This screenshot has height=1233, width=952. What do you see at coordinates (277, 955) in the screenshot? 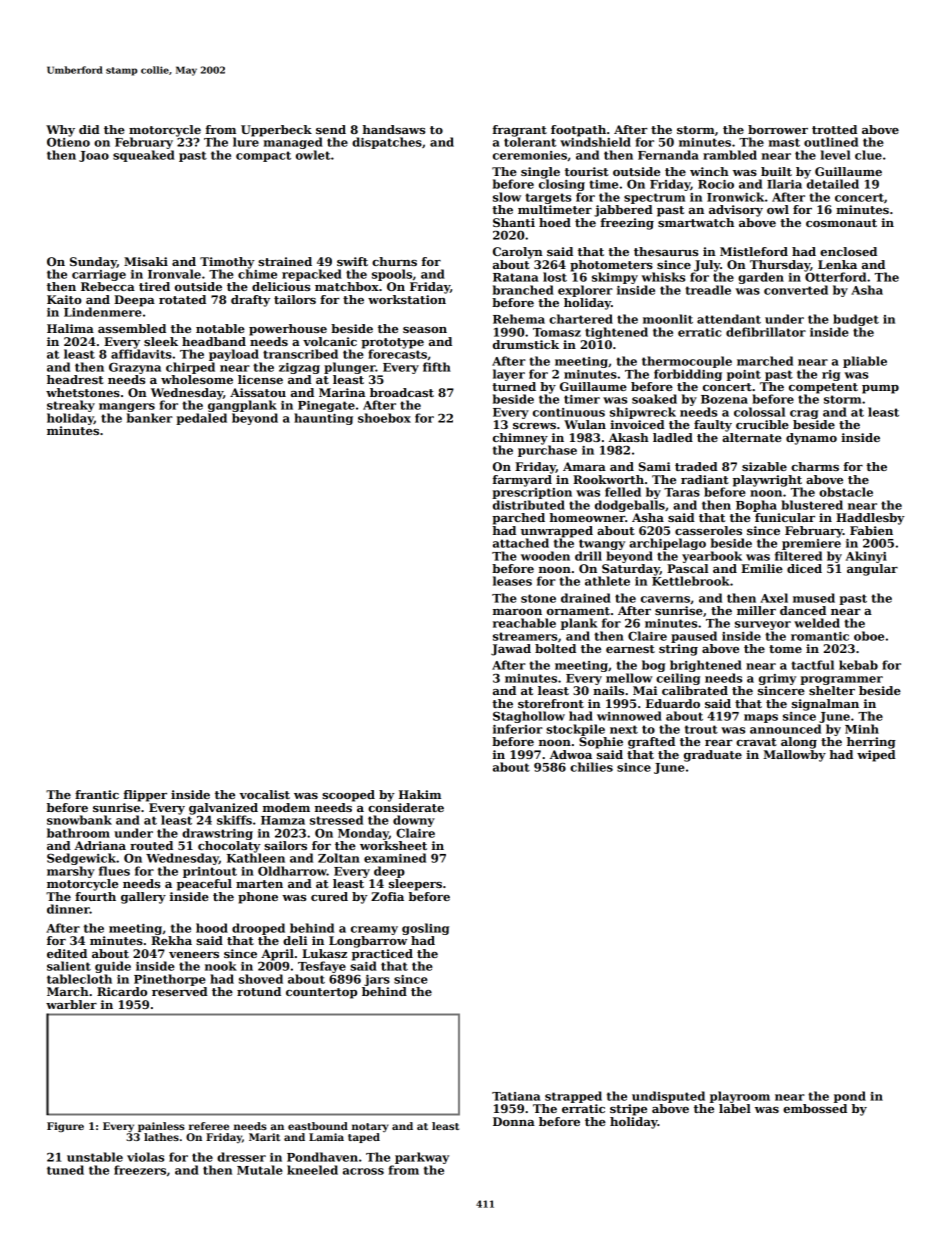
I see `April` at bounding box center [277, 955].
